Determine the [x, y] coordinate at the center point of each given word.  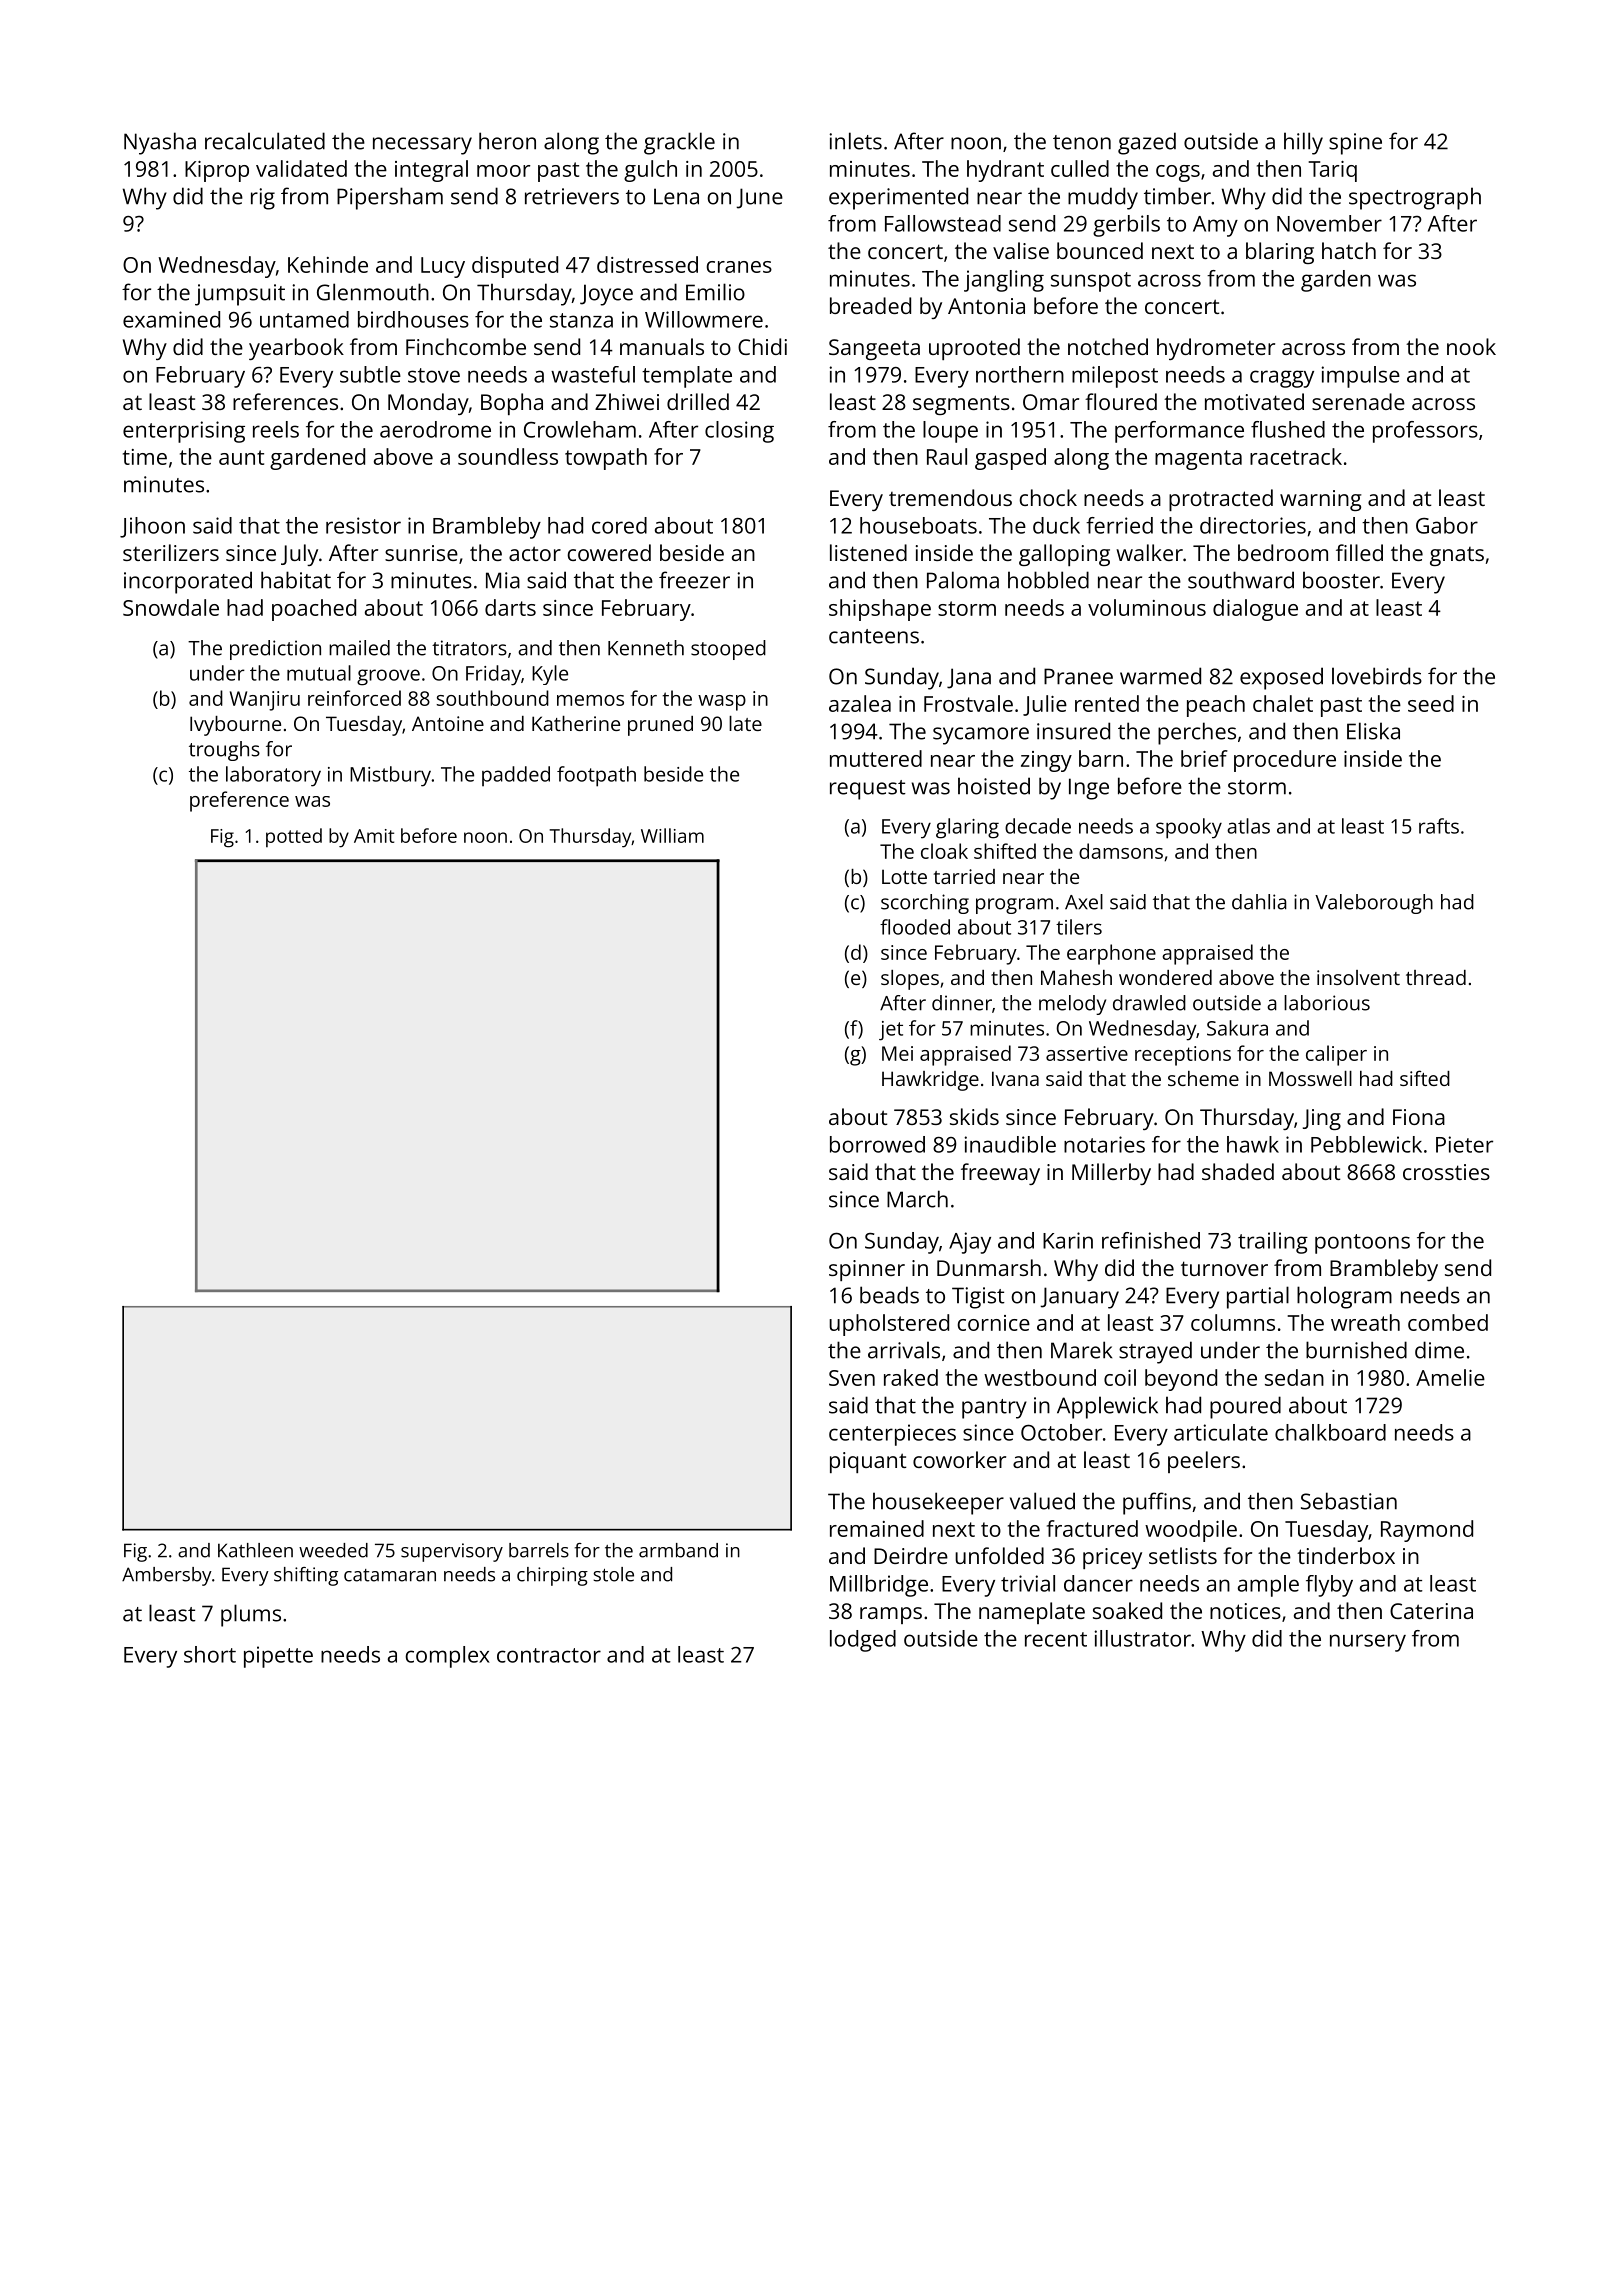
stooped [728, 650]
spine [1355, 144]
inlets [855, 141]
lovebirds [1377, 676]
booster [1341, 580]
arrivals [904, 1350]
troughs [224, 751]
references [285, 401]
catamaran [390, 1575]
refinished [1151, 1240]
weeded [333, 1550]
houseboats [918, 525]
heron [507, 141]
